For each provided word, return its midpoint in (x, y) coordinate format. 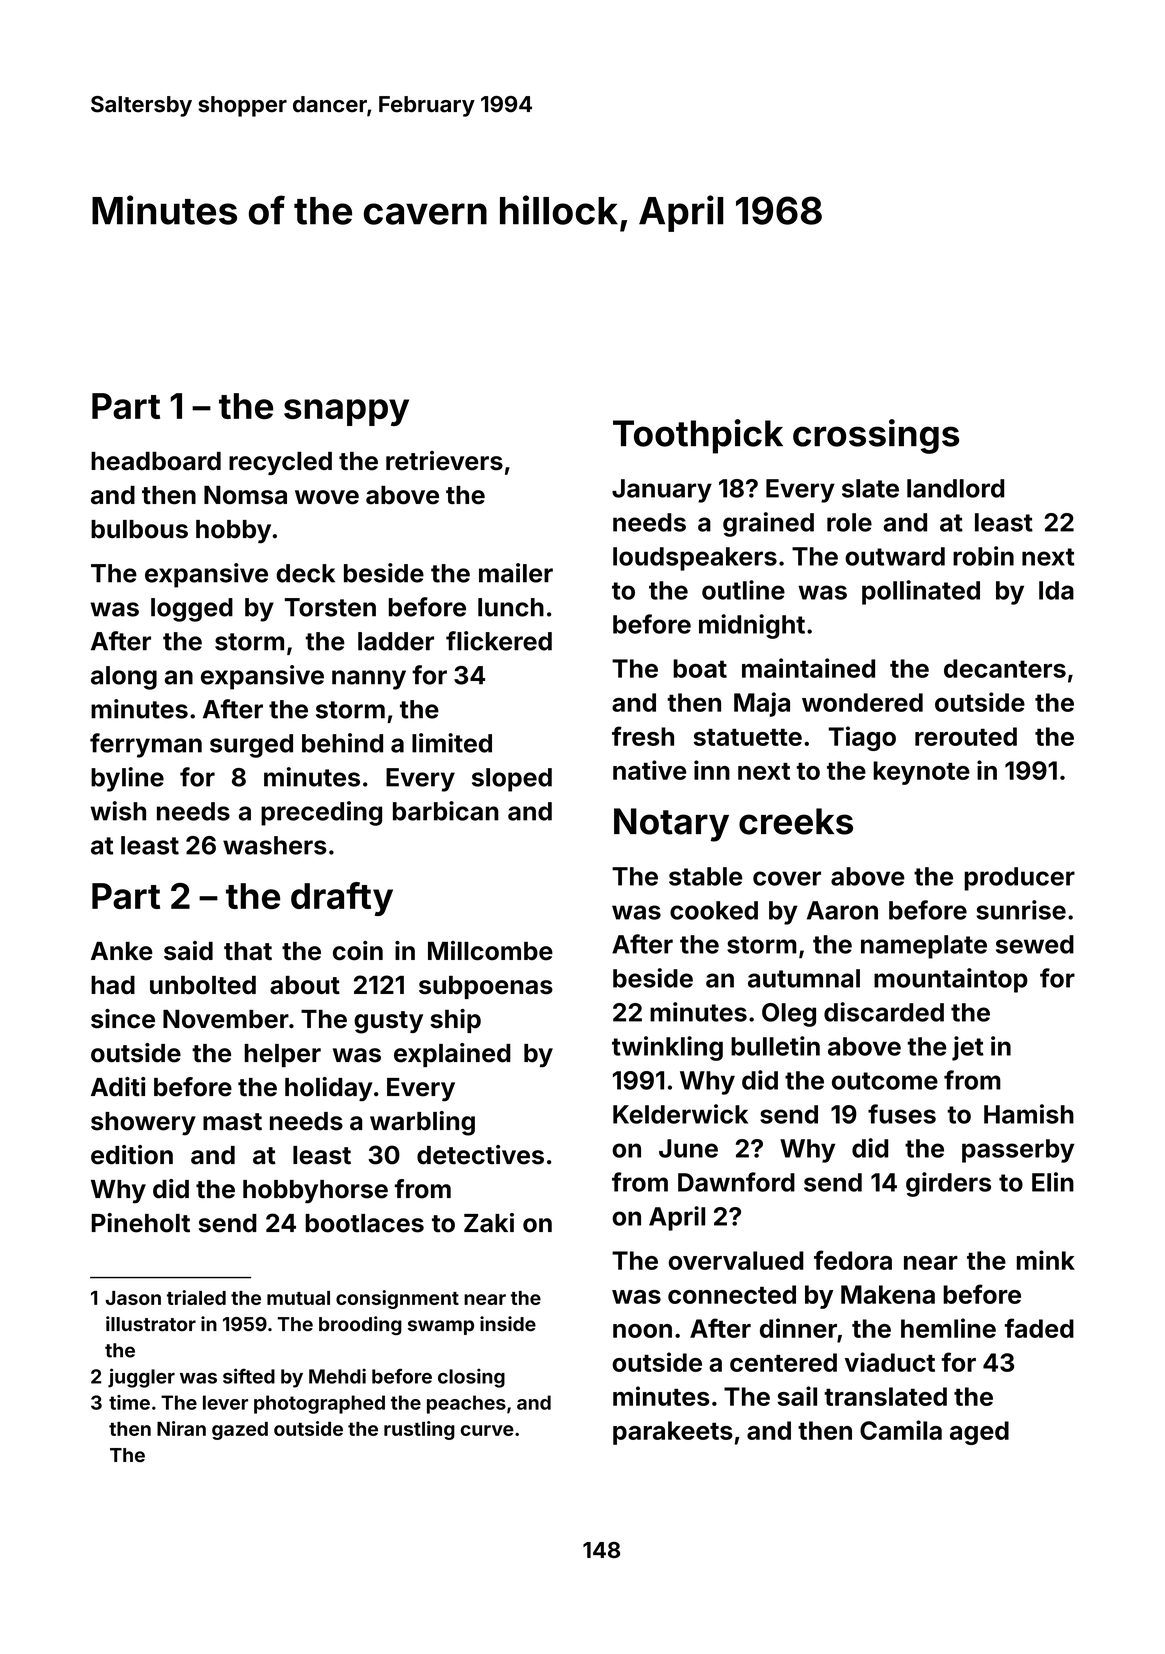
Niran (181, 1428)
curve (487, 1430)
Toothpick (698, 436)
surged (251, 746)
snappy (346, 412)
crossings (876, 436)
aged (979, 1433)
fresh (643, 736)
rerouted (966, 736)
